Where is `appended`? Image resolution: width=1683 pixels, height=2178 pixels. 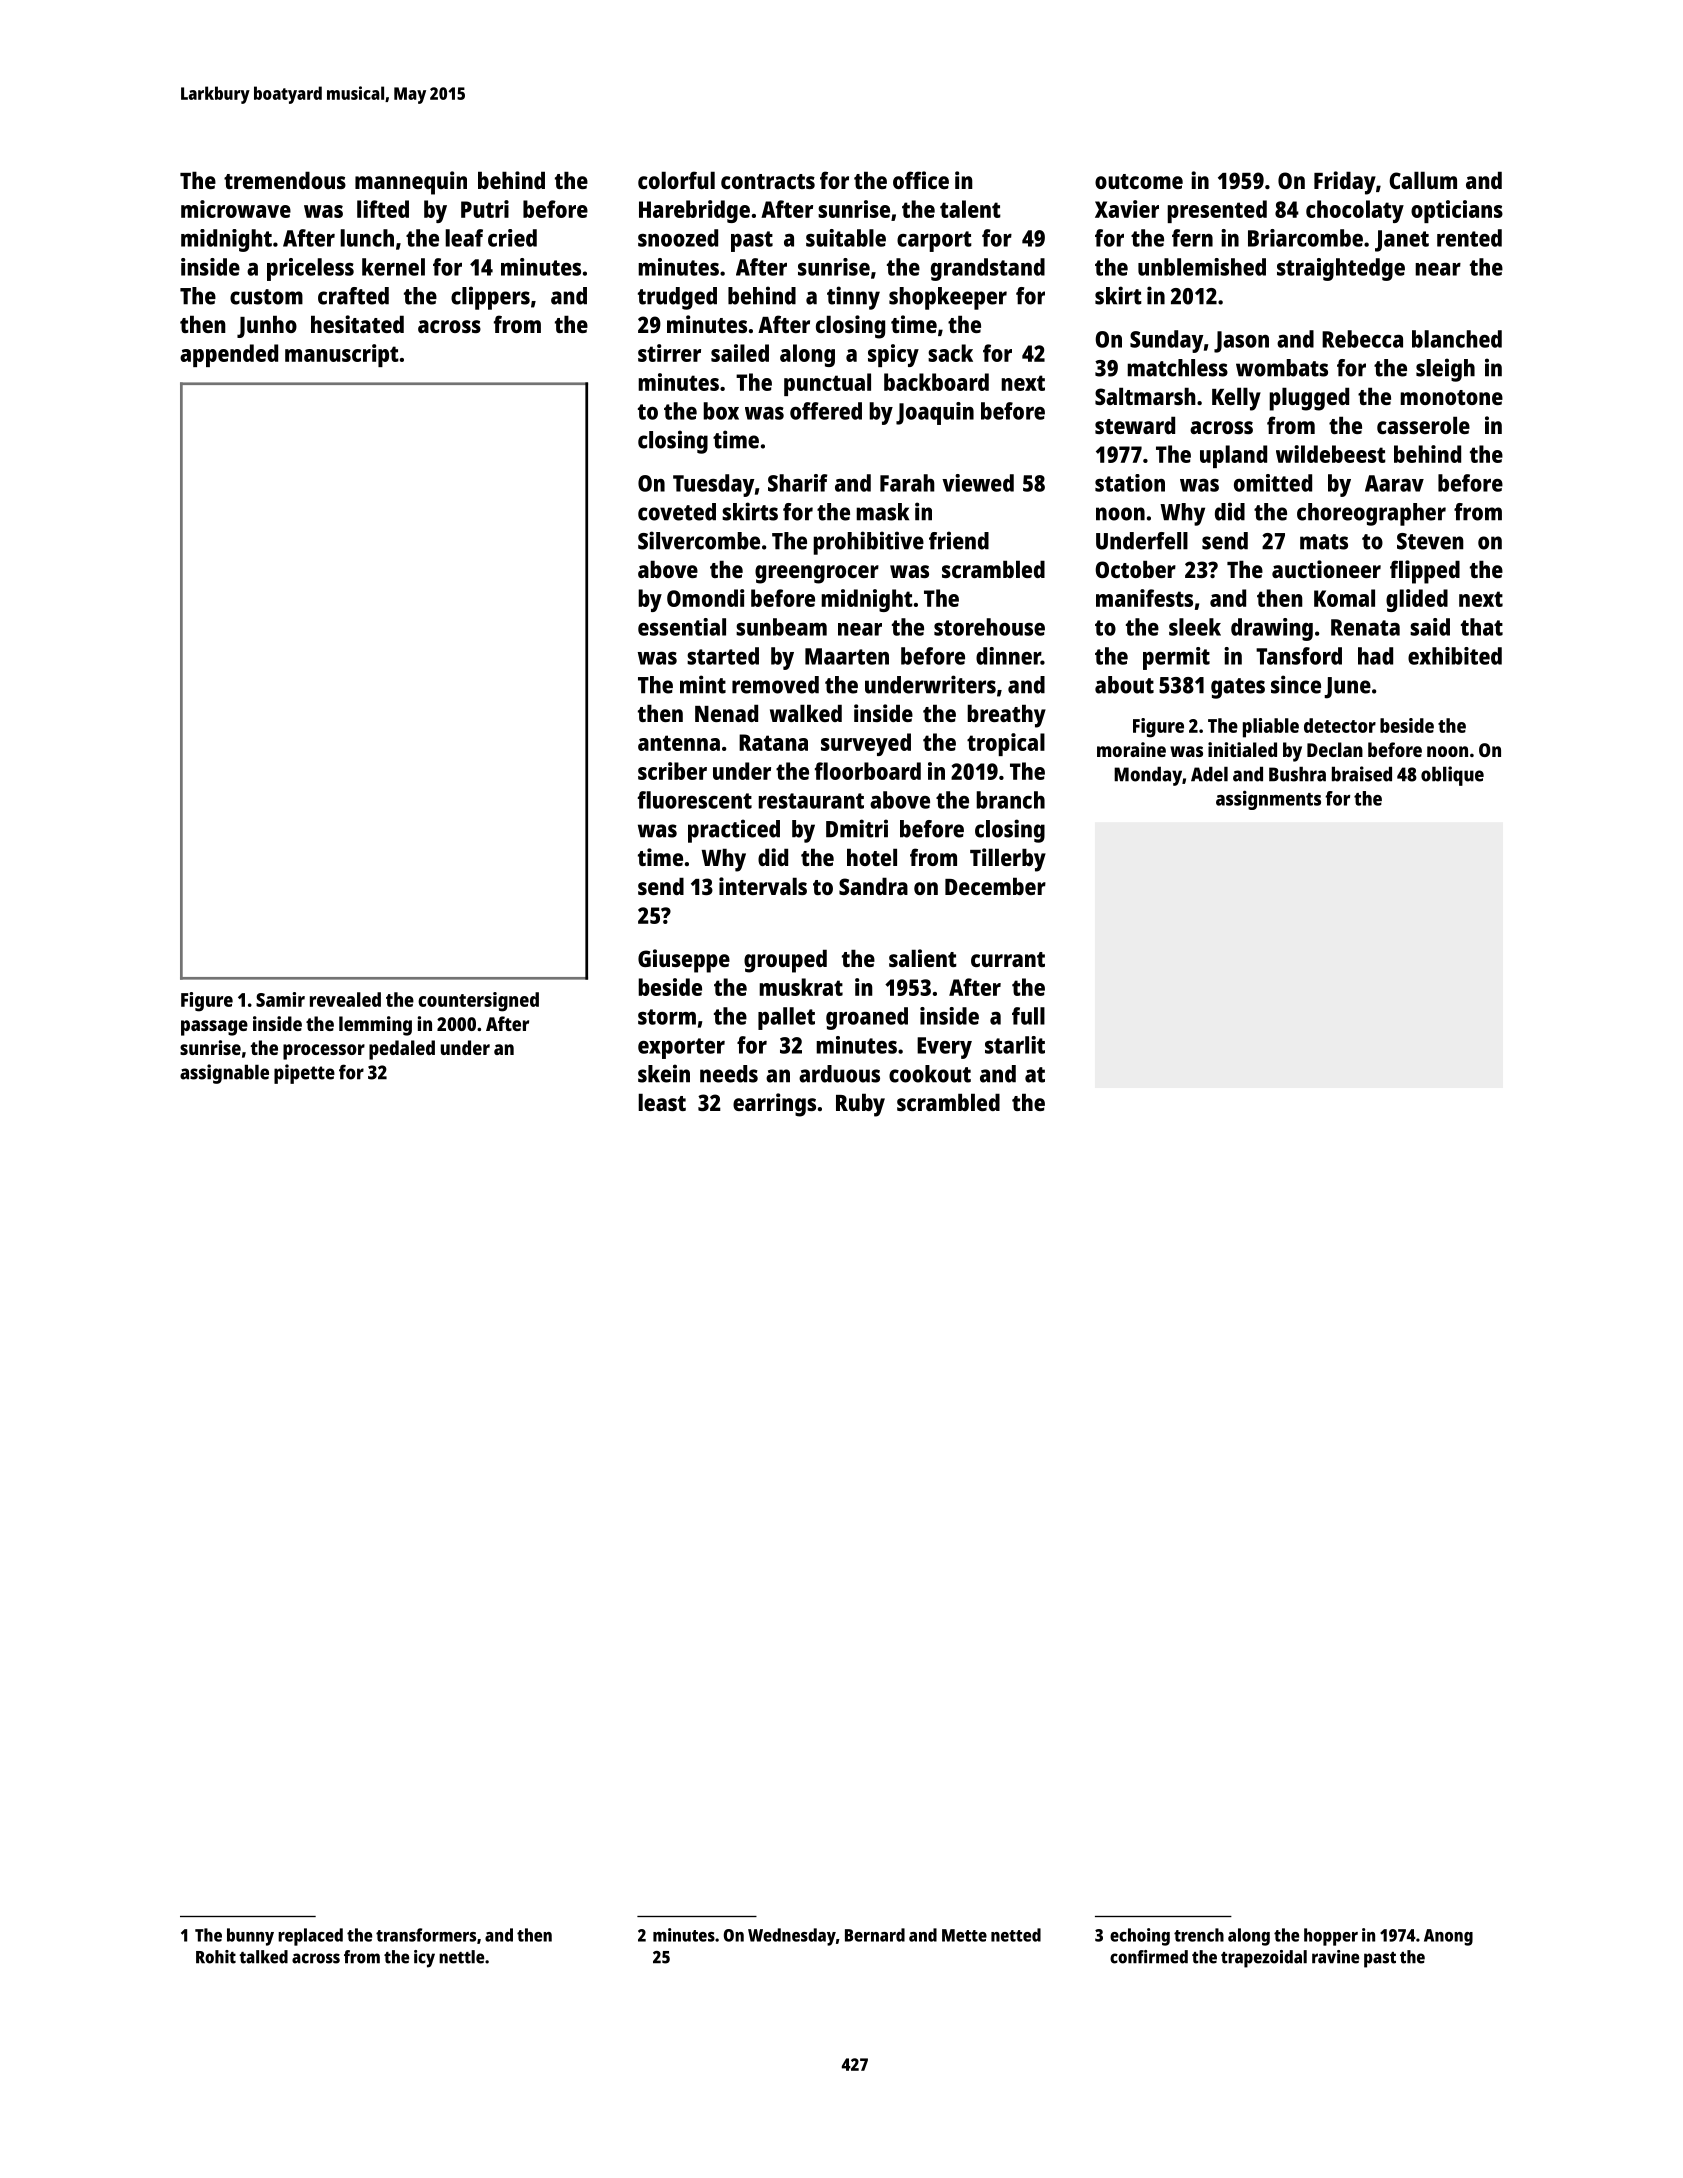
appended is located at coordinates (229, 355).
